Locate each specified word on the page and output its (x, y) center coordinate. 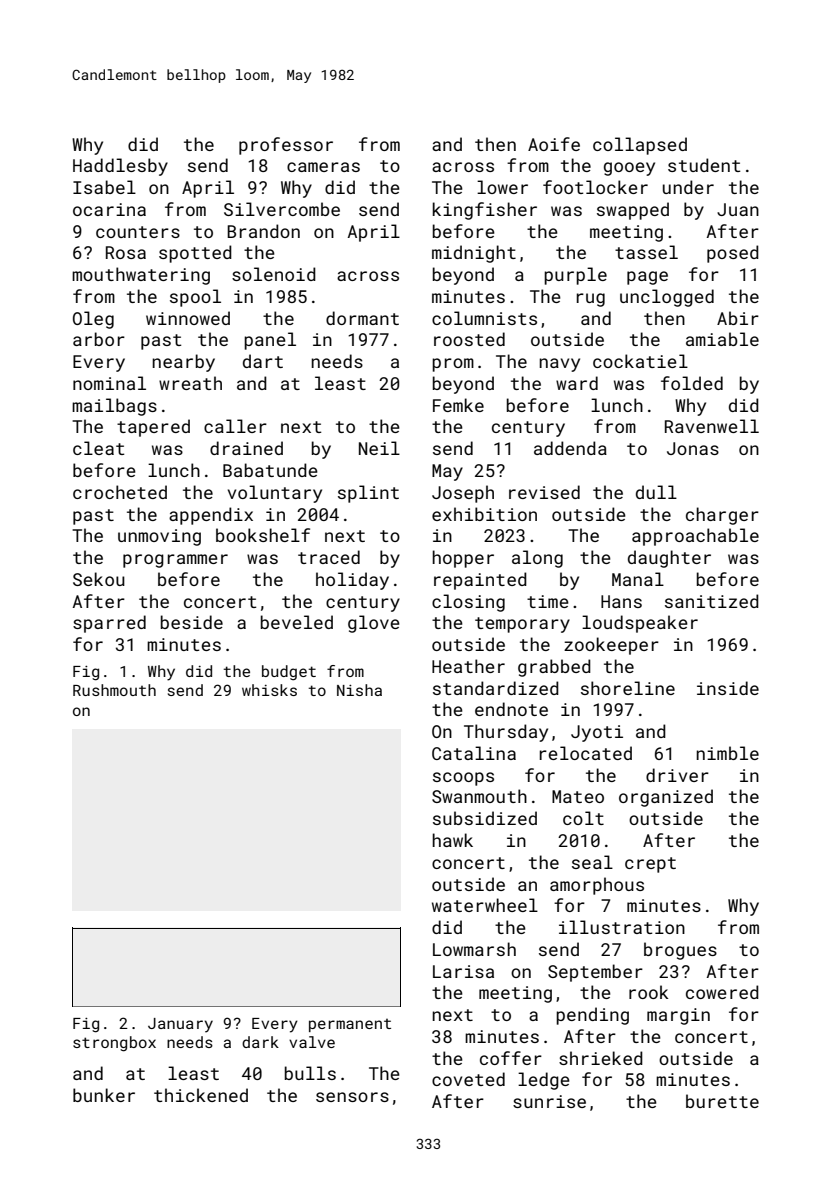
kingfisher (485, 211)
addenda (570, 448)
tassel (646, 252)
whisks (269, 690)
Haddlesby (120, 167)
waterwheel (485, 905)
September (595, 973)
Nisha (359, 690)
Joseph (463, 494)
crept (650, 865)
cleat (98, 448)
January (180, 1025)
